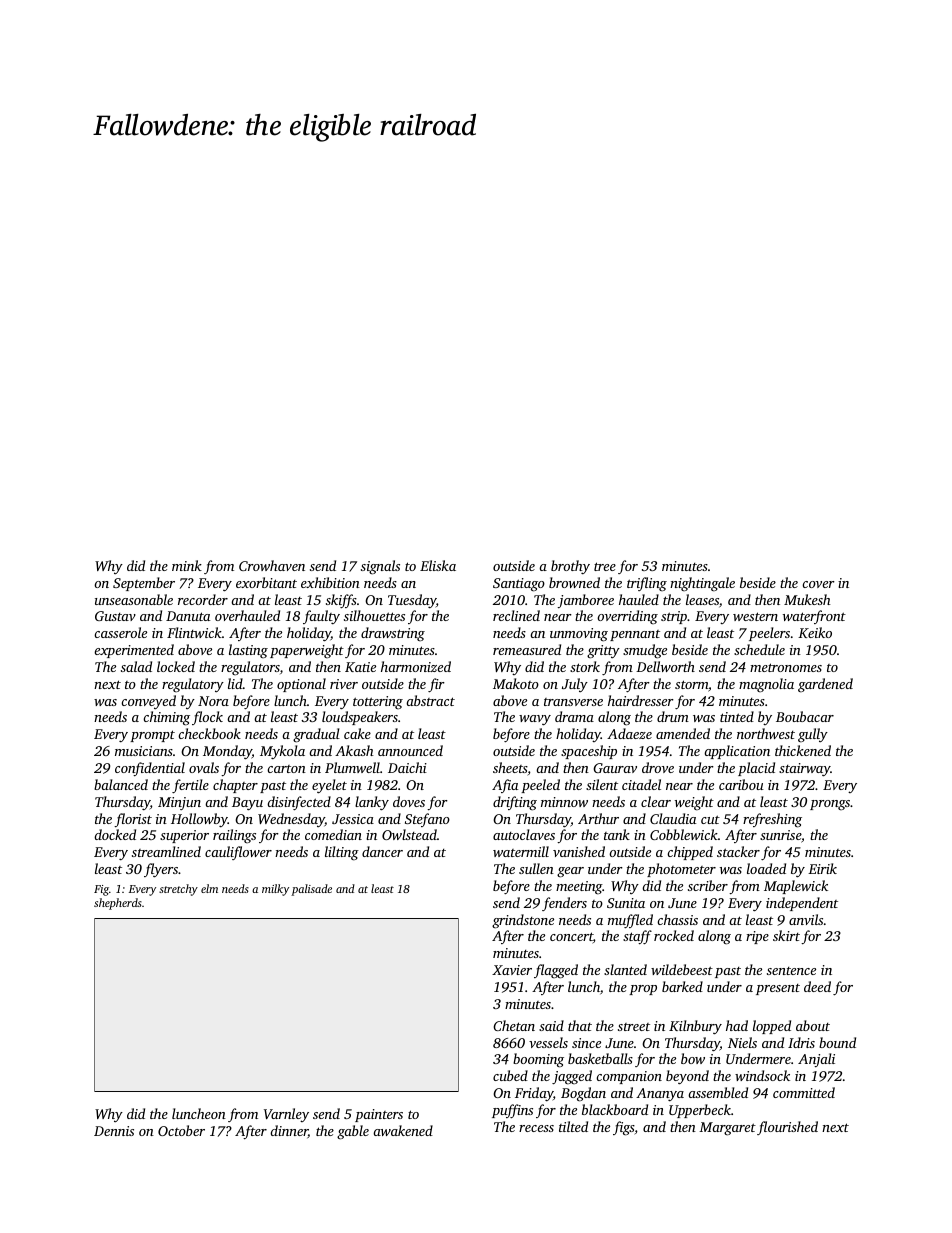  What do you see at coordinates (519, 585) in the screenshot?
I see `Santiago` at bounding box center [519, 585].
